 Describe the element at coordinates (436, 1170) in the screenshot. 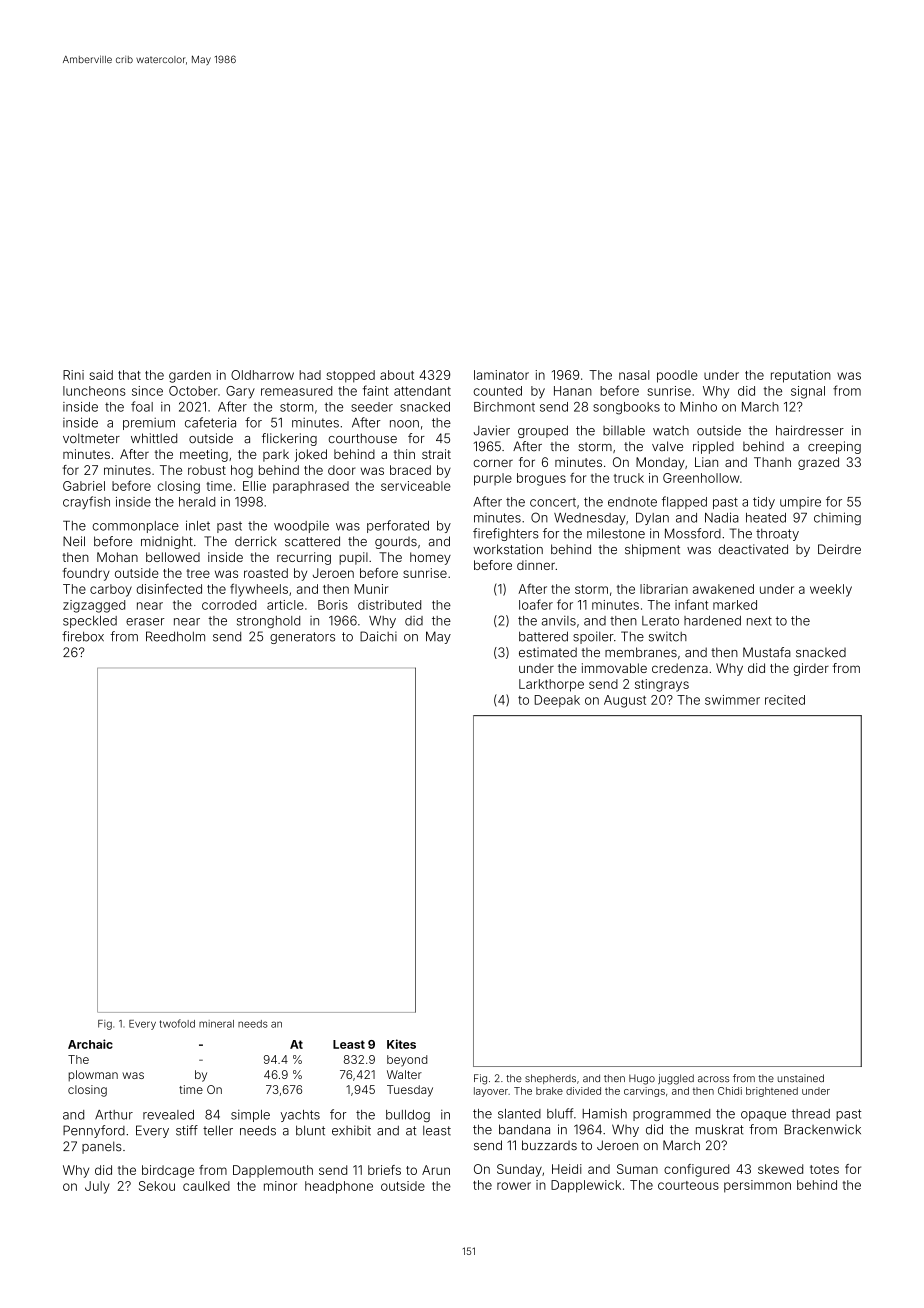

I see `Arun` at that location.
